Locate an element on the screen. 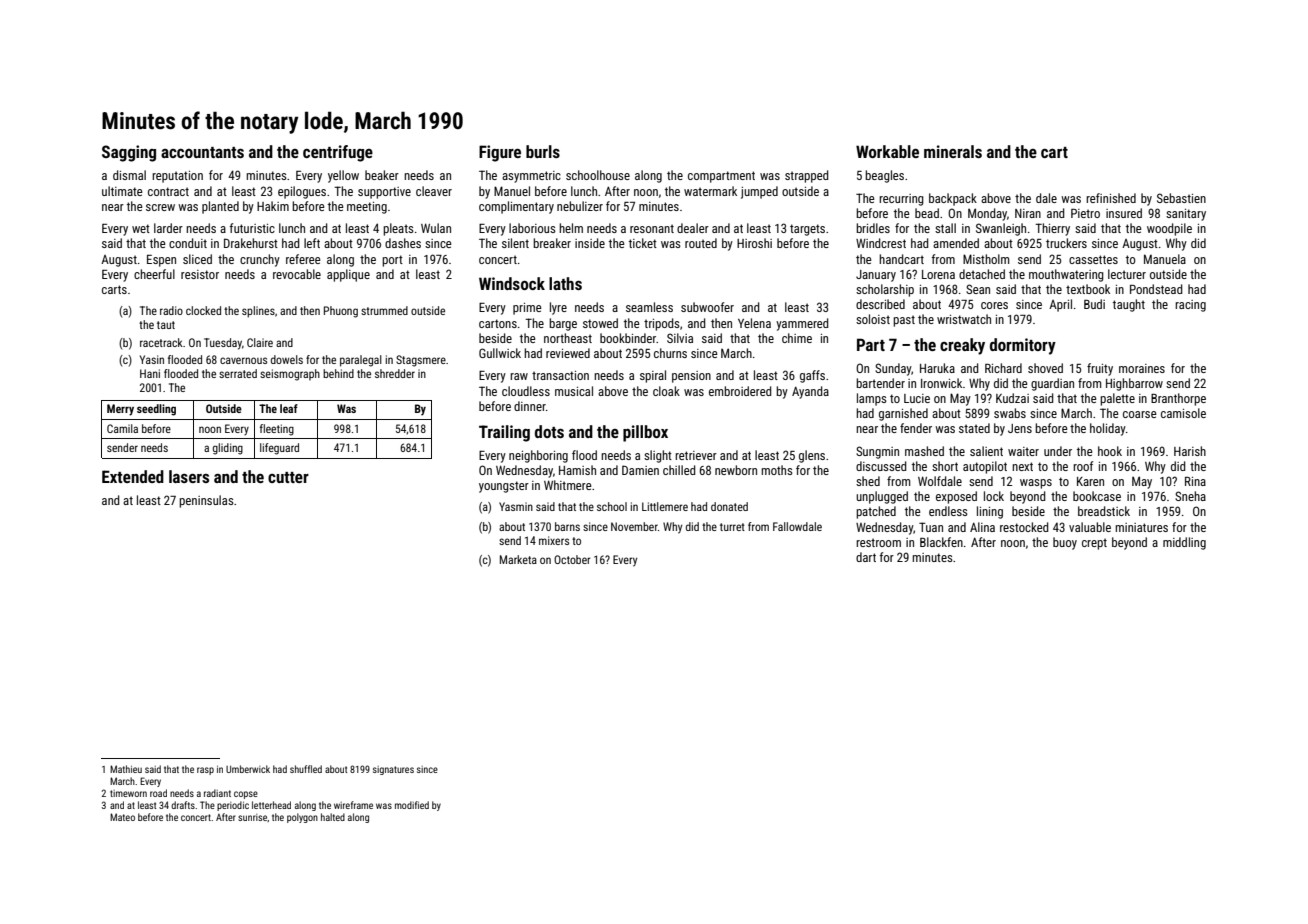 The height and width of the screenshot is (924, 1308). hook is located at coordinates (1110, 451).
